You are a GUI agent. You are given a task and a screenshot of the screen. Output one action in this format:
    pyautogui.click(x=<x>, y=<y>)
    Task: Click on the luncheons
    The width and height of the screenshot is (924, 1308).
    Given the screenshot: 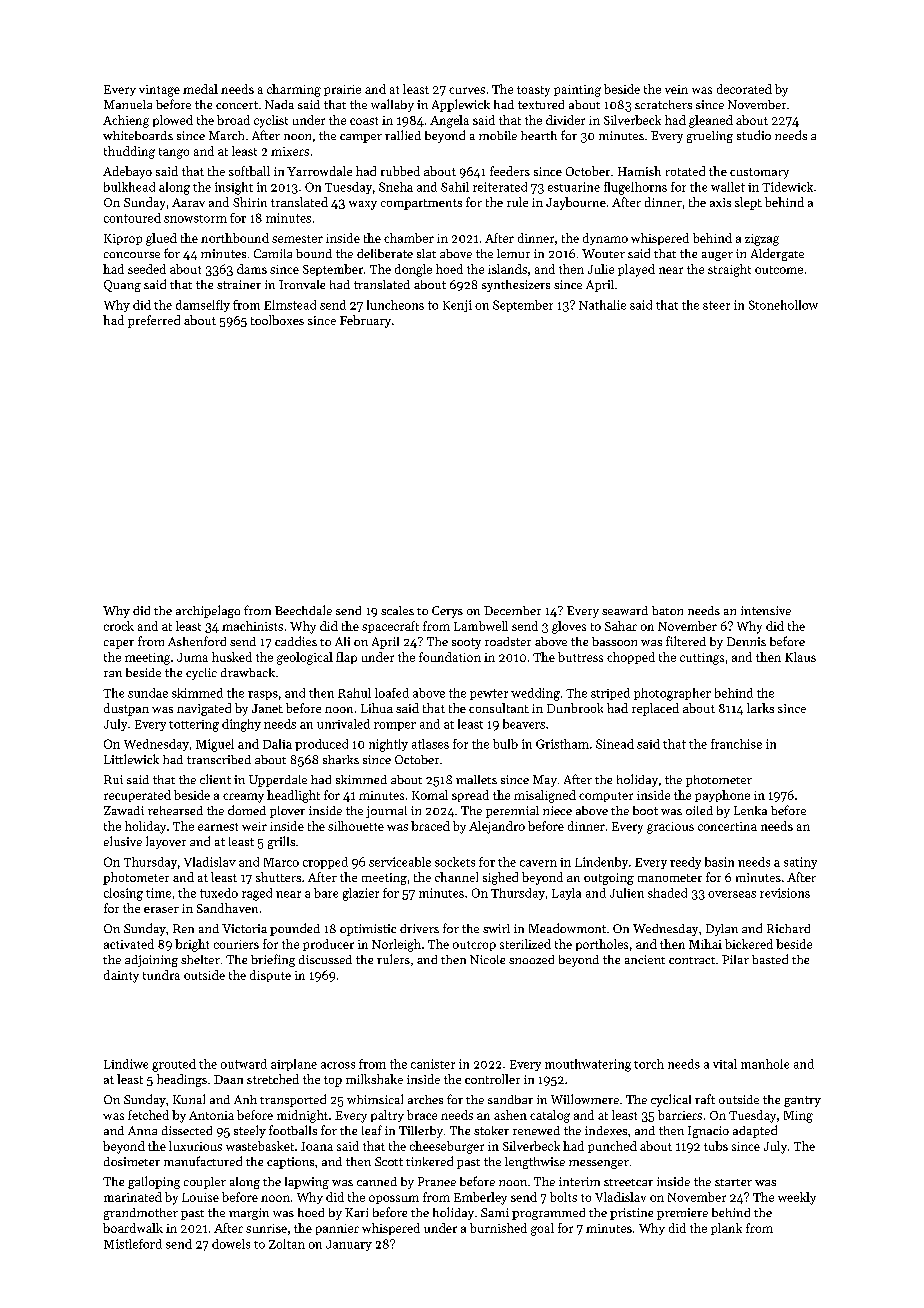 What is the action you would take?
    pyautogui.click(x=395, y=305)
